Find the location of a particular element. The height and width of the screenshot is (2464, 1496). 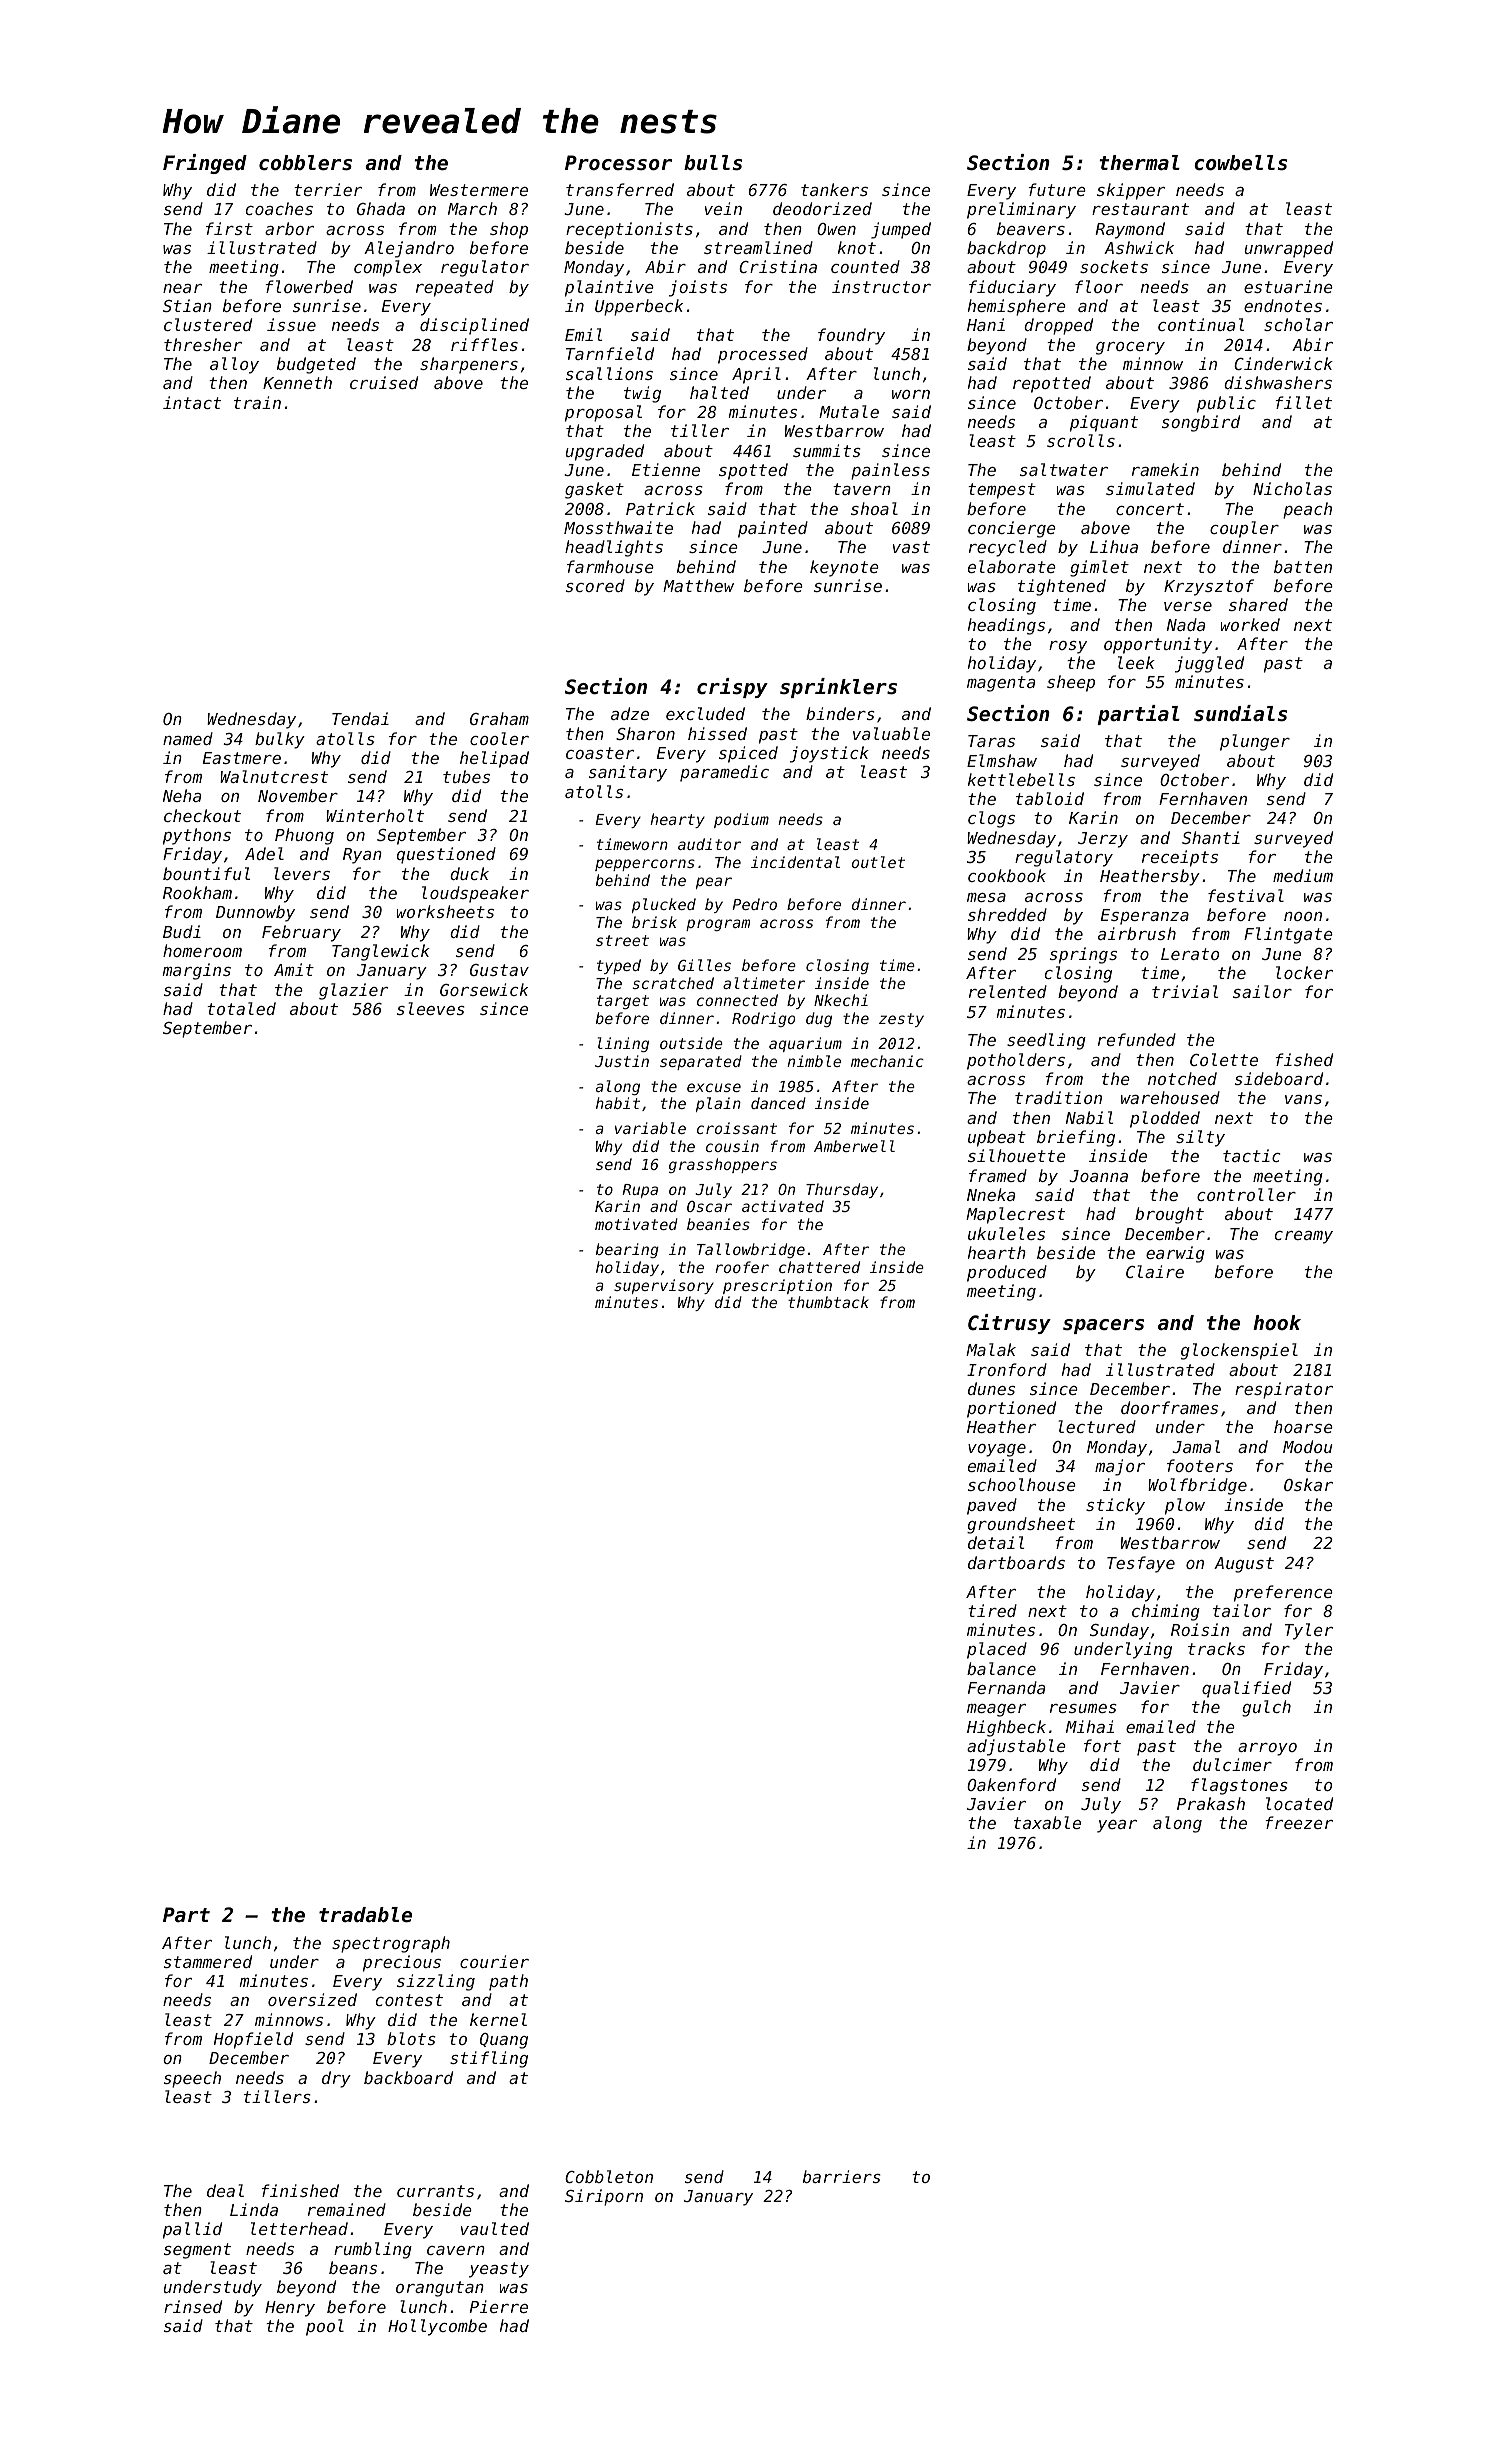

November is located at coordinates (298, 795).
